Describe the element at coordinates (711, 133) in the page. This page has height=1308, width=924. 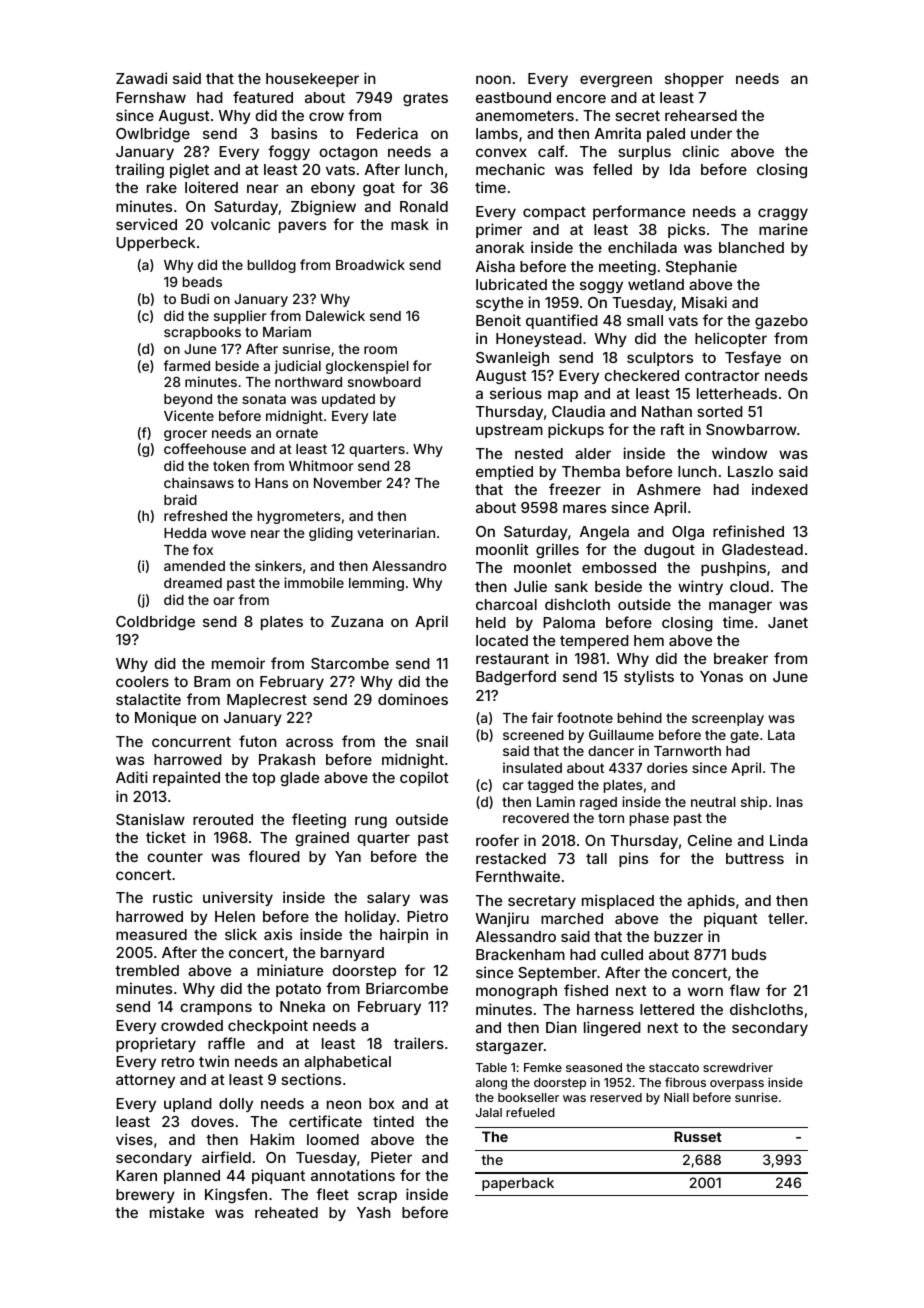
I see `under` at that location.
